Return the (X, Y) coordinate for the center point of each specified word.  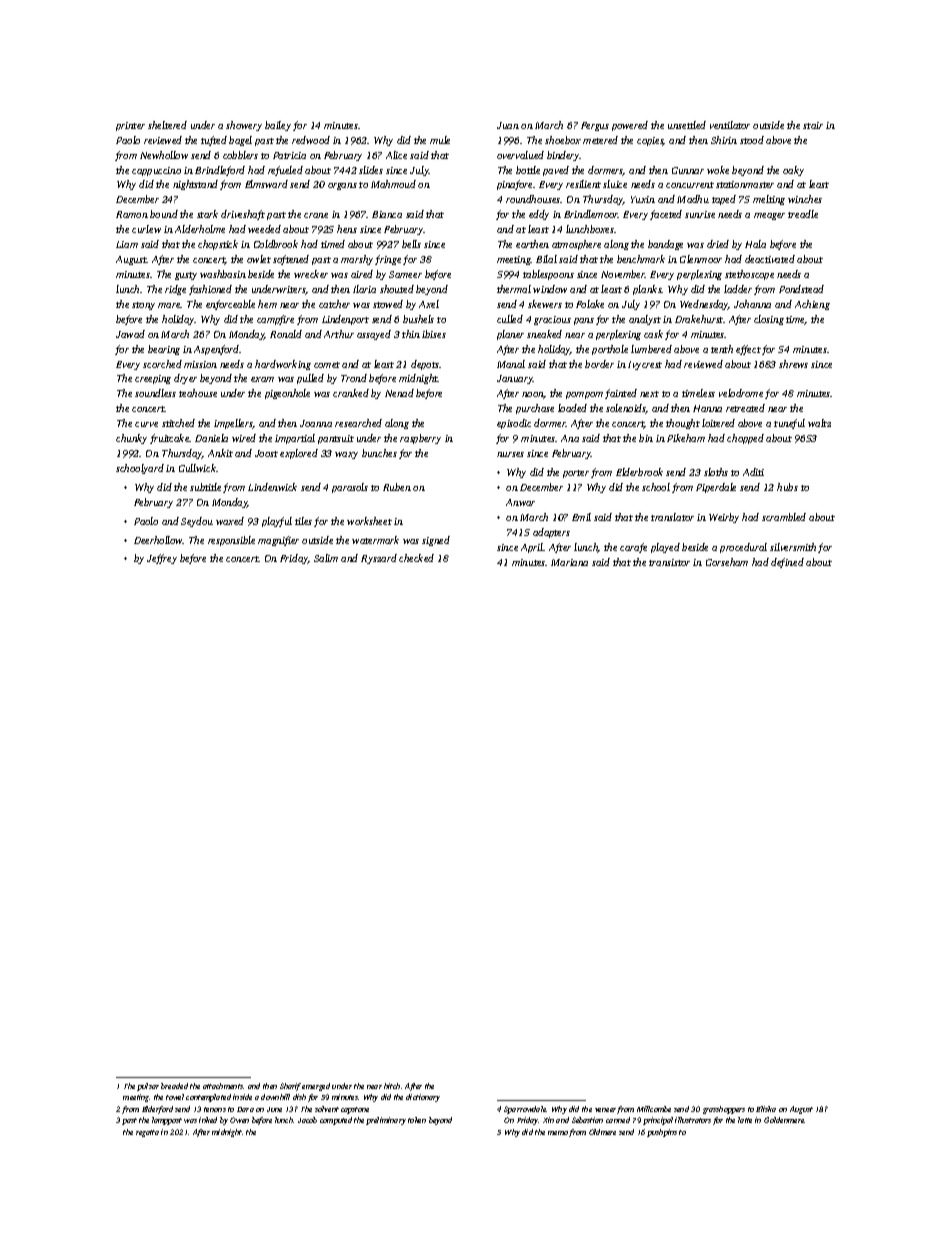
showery (244, 126)
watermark (375, 540)
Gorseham (727, 562)
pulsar (148, 1087)
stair (813, 125)
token (417, 1120)
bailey (278, 126)
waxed (230, 521)
